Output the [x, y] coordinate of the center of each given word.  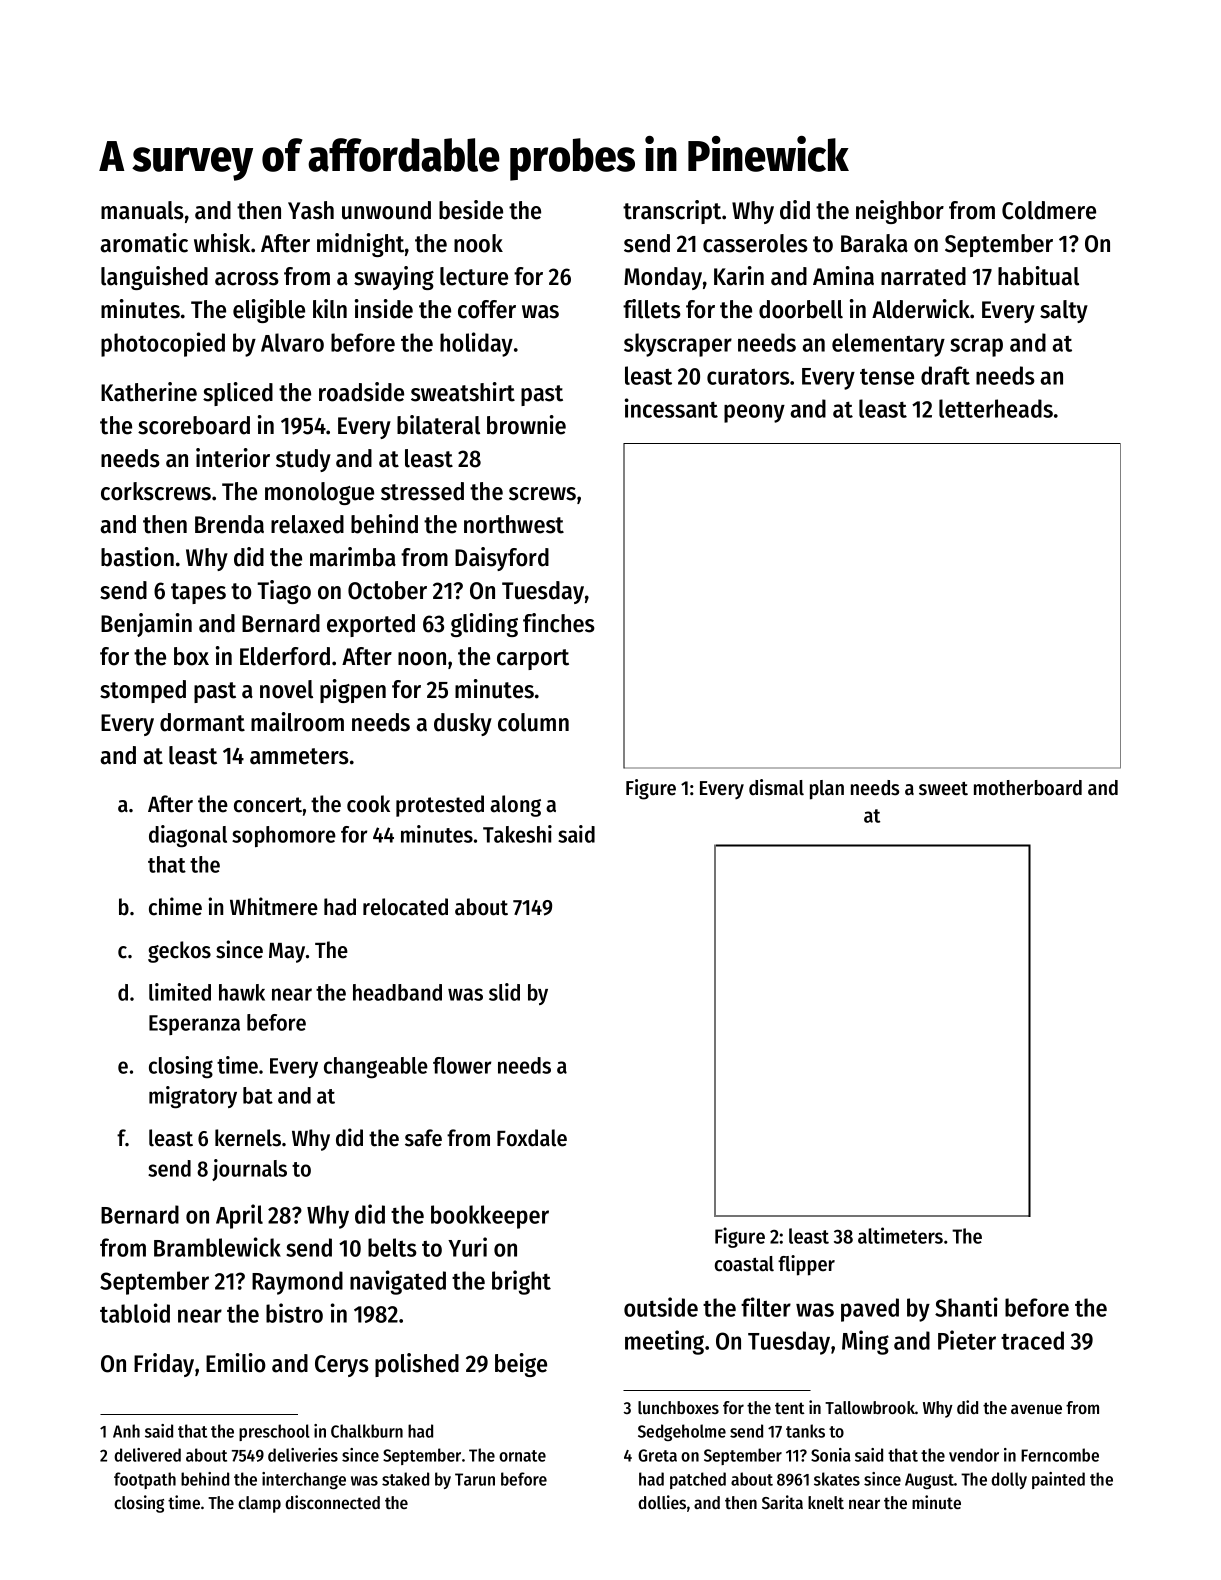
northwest [514, 524]
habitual [1038, 276]
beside [471, 210]
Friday [164, 1365]
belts [392, 1247]
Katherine [149, 392]
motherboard [1028, 788]
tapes [198, 593]
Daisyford [502, 559]
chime [175, 906]
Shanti [966, 1307]
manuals [142, 210]
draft [945, 375]
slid [504, 992]
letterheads [996, 408]
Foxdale [532, 1138]
